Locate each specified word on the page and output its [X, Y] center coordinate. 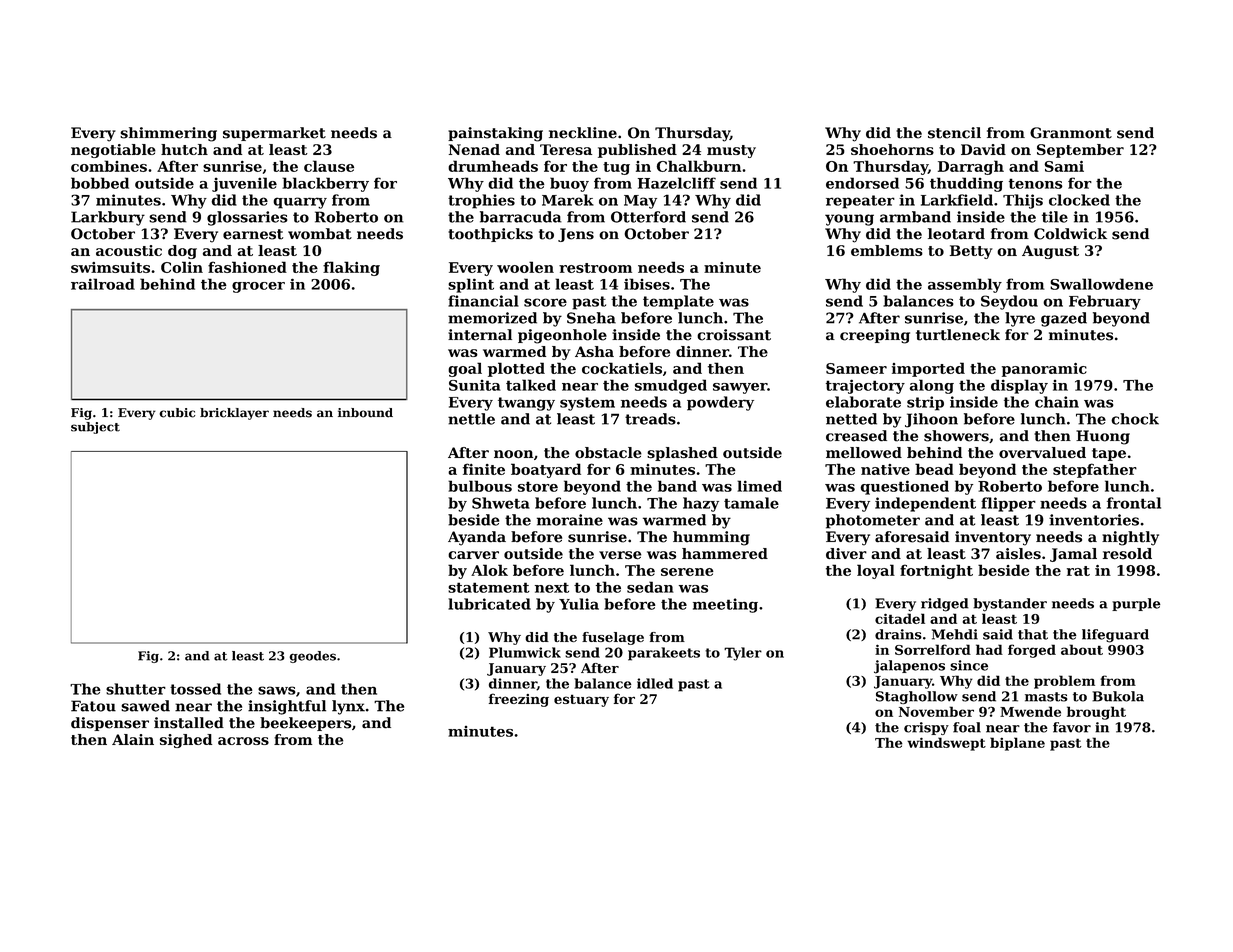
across [243, 741]
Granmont [1071, 133]
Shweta [501, 503]
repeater [860, 202]
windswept [946, 744]
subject [95, 428]
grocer [258, 287]
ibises [647, 284]
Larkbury [108, 218]
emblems [887, 250]
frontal [1134, 503]
